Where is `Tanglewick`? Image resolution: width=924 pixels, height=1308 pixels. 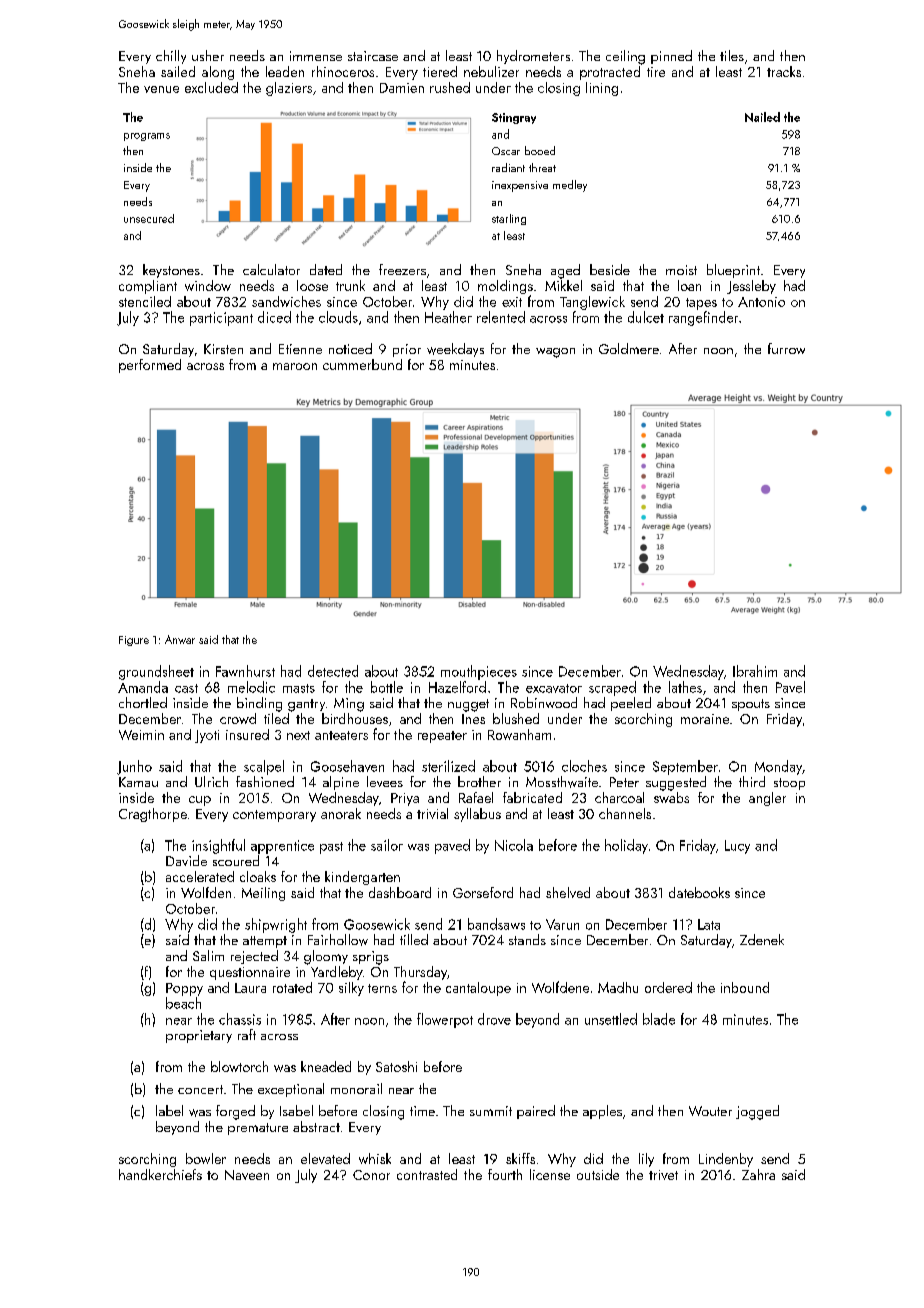
Tanglewick is located at coordinates (592, 303).
